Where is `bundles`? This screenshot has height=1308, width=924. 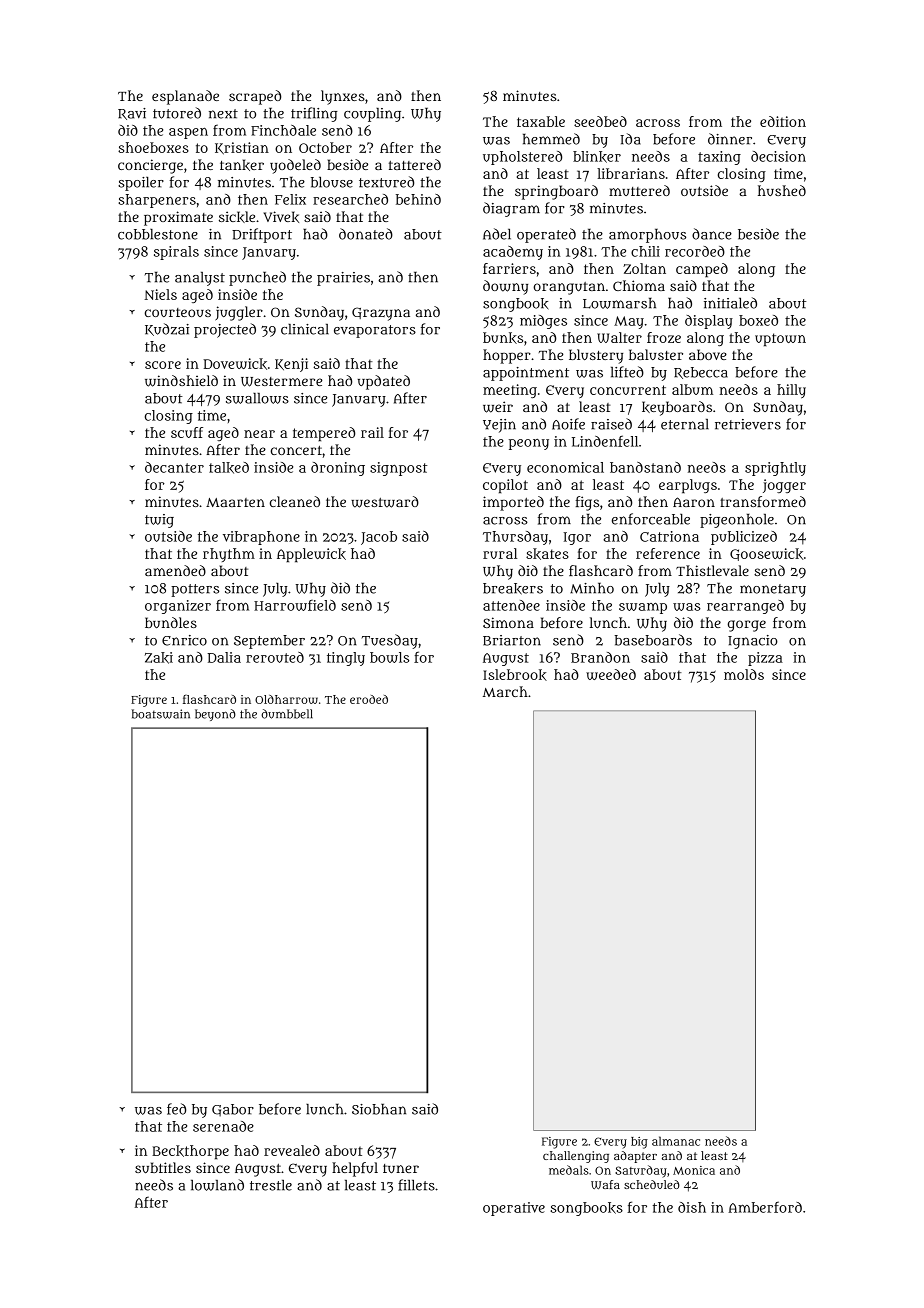 bundles is located at coordinates (171, 622).
